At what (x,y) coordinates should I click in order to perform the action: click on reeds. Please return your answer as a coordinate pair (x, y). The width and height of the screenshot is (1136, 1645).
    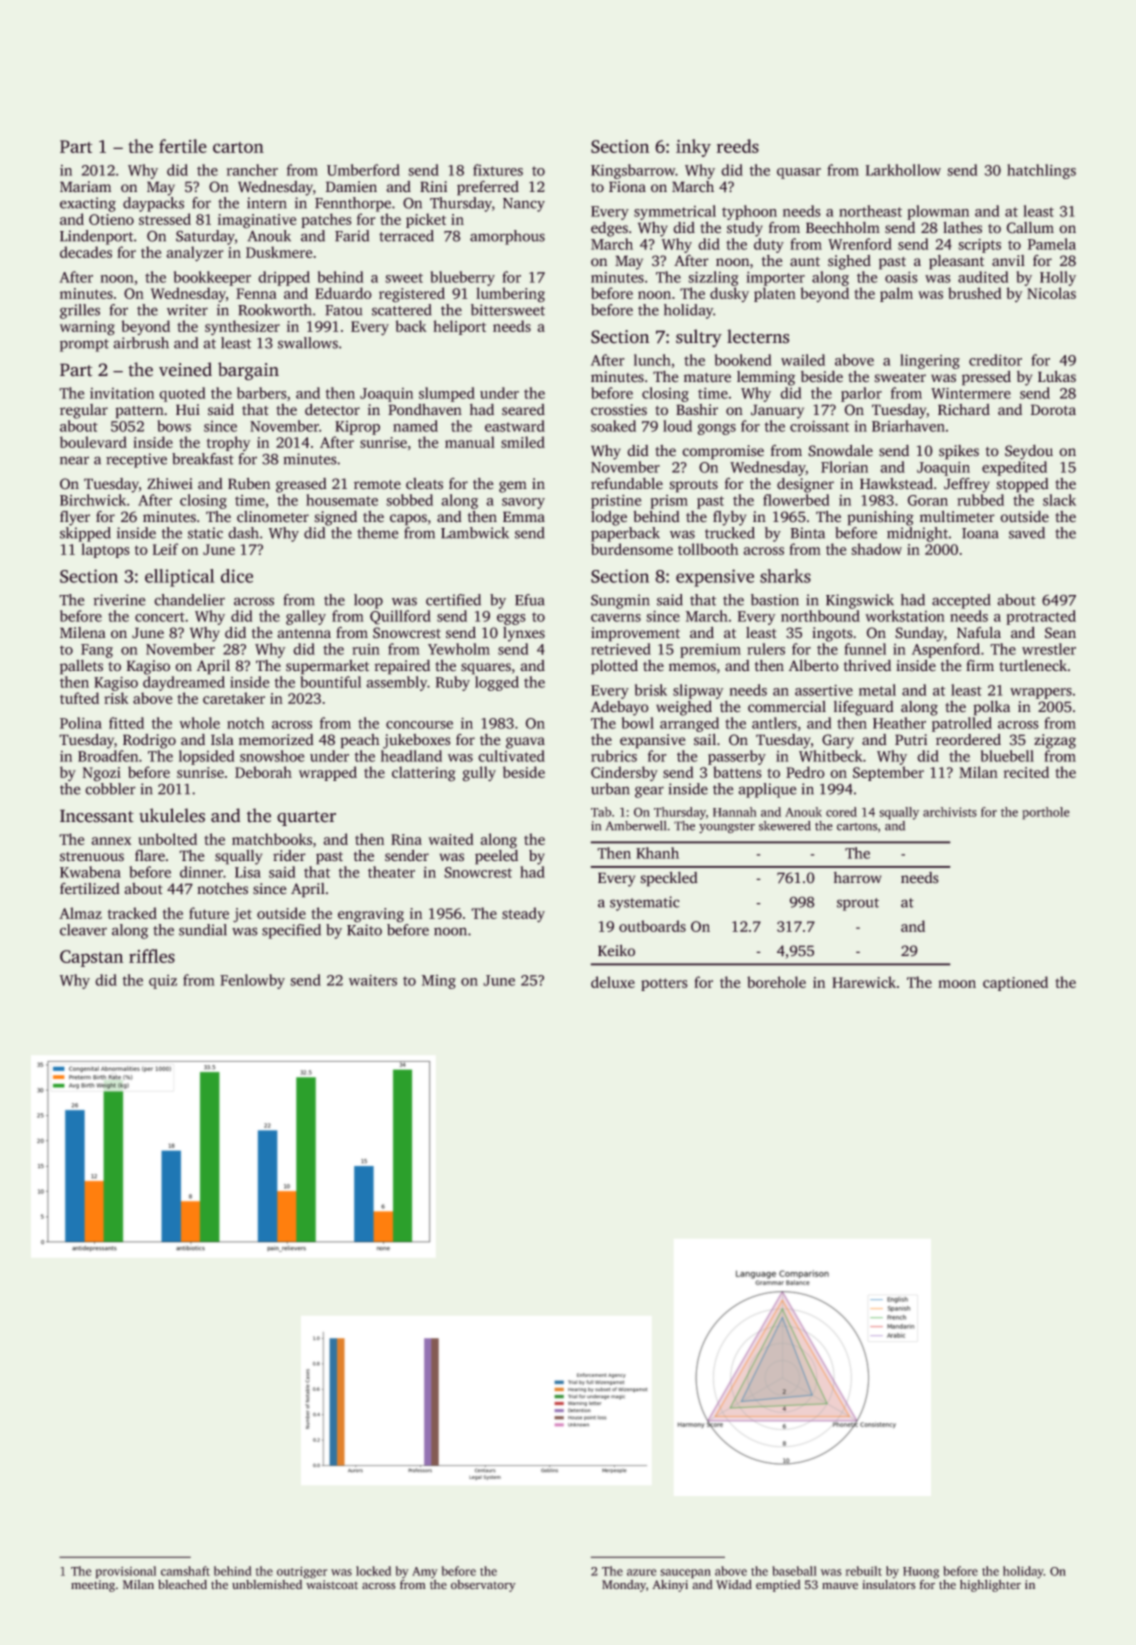
    Looking at the image, I should click on (738, 146).
